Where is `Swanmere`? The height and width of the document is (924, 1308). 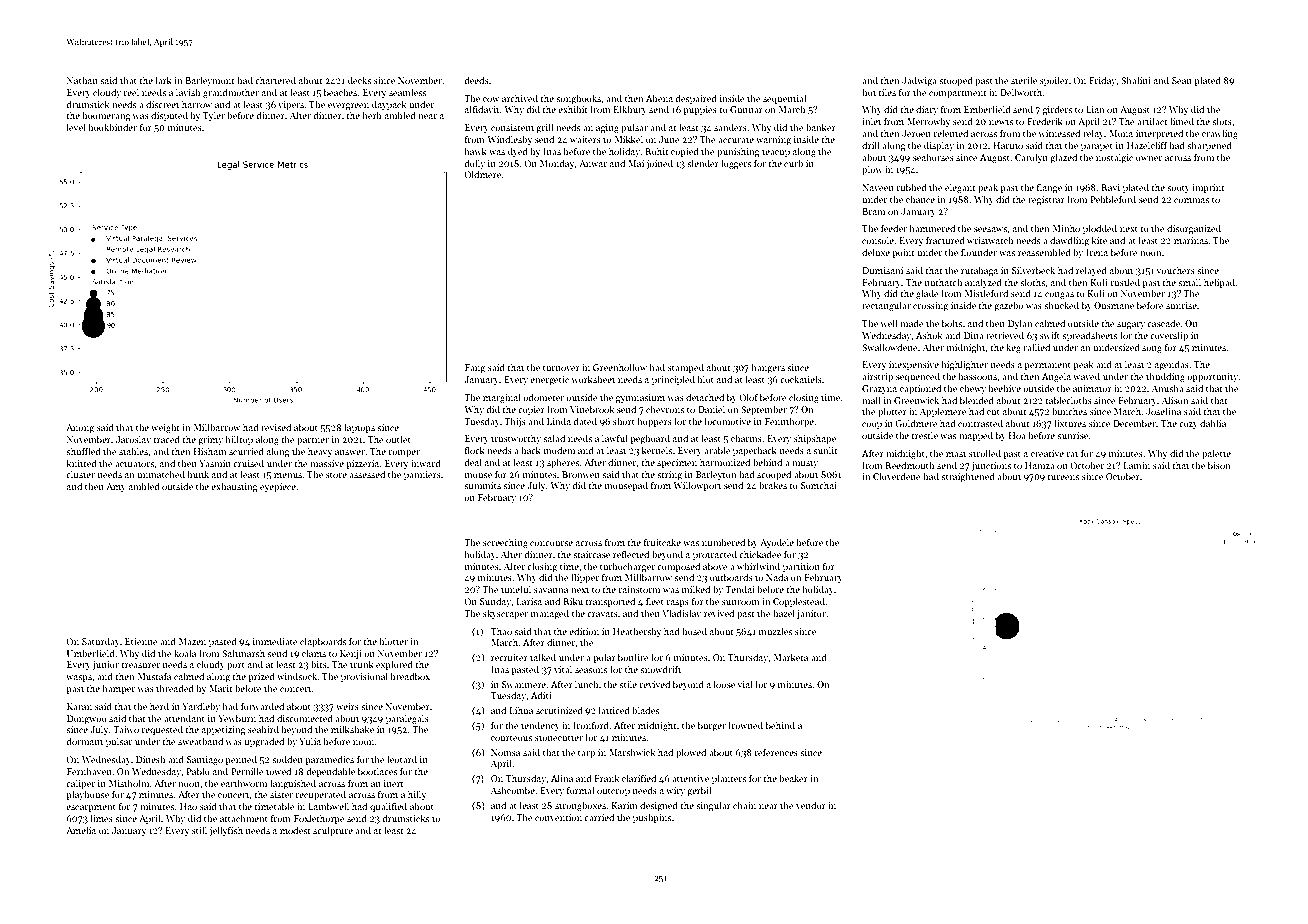
Swanmere is located at coordinates (524, 684).
